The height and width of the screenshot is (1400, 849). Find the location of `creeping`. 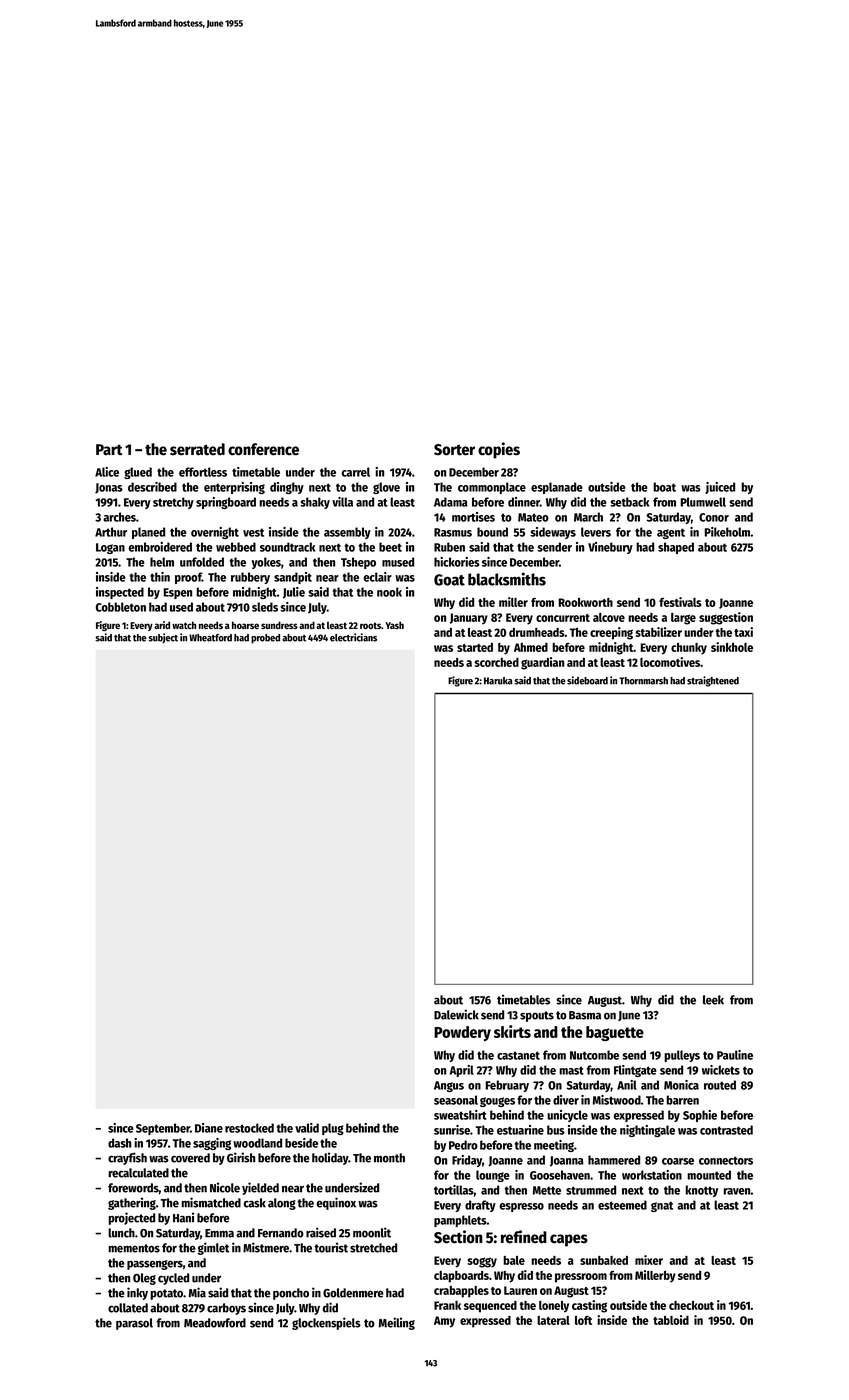

creeping is located at coordinates (611, 633).
